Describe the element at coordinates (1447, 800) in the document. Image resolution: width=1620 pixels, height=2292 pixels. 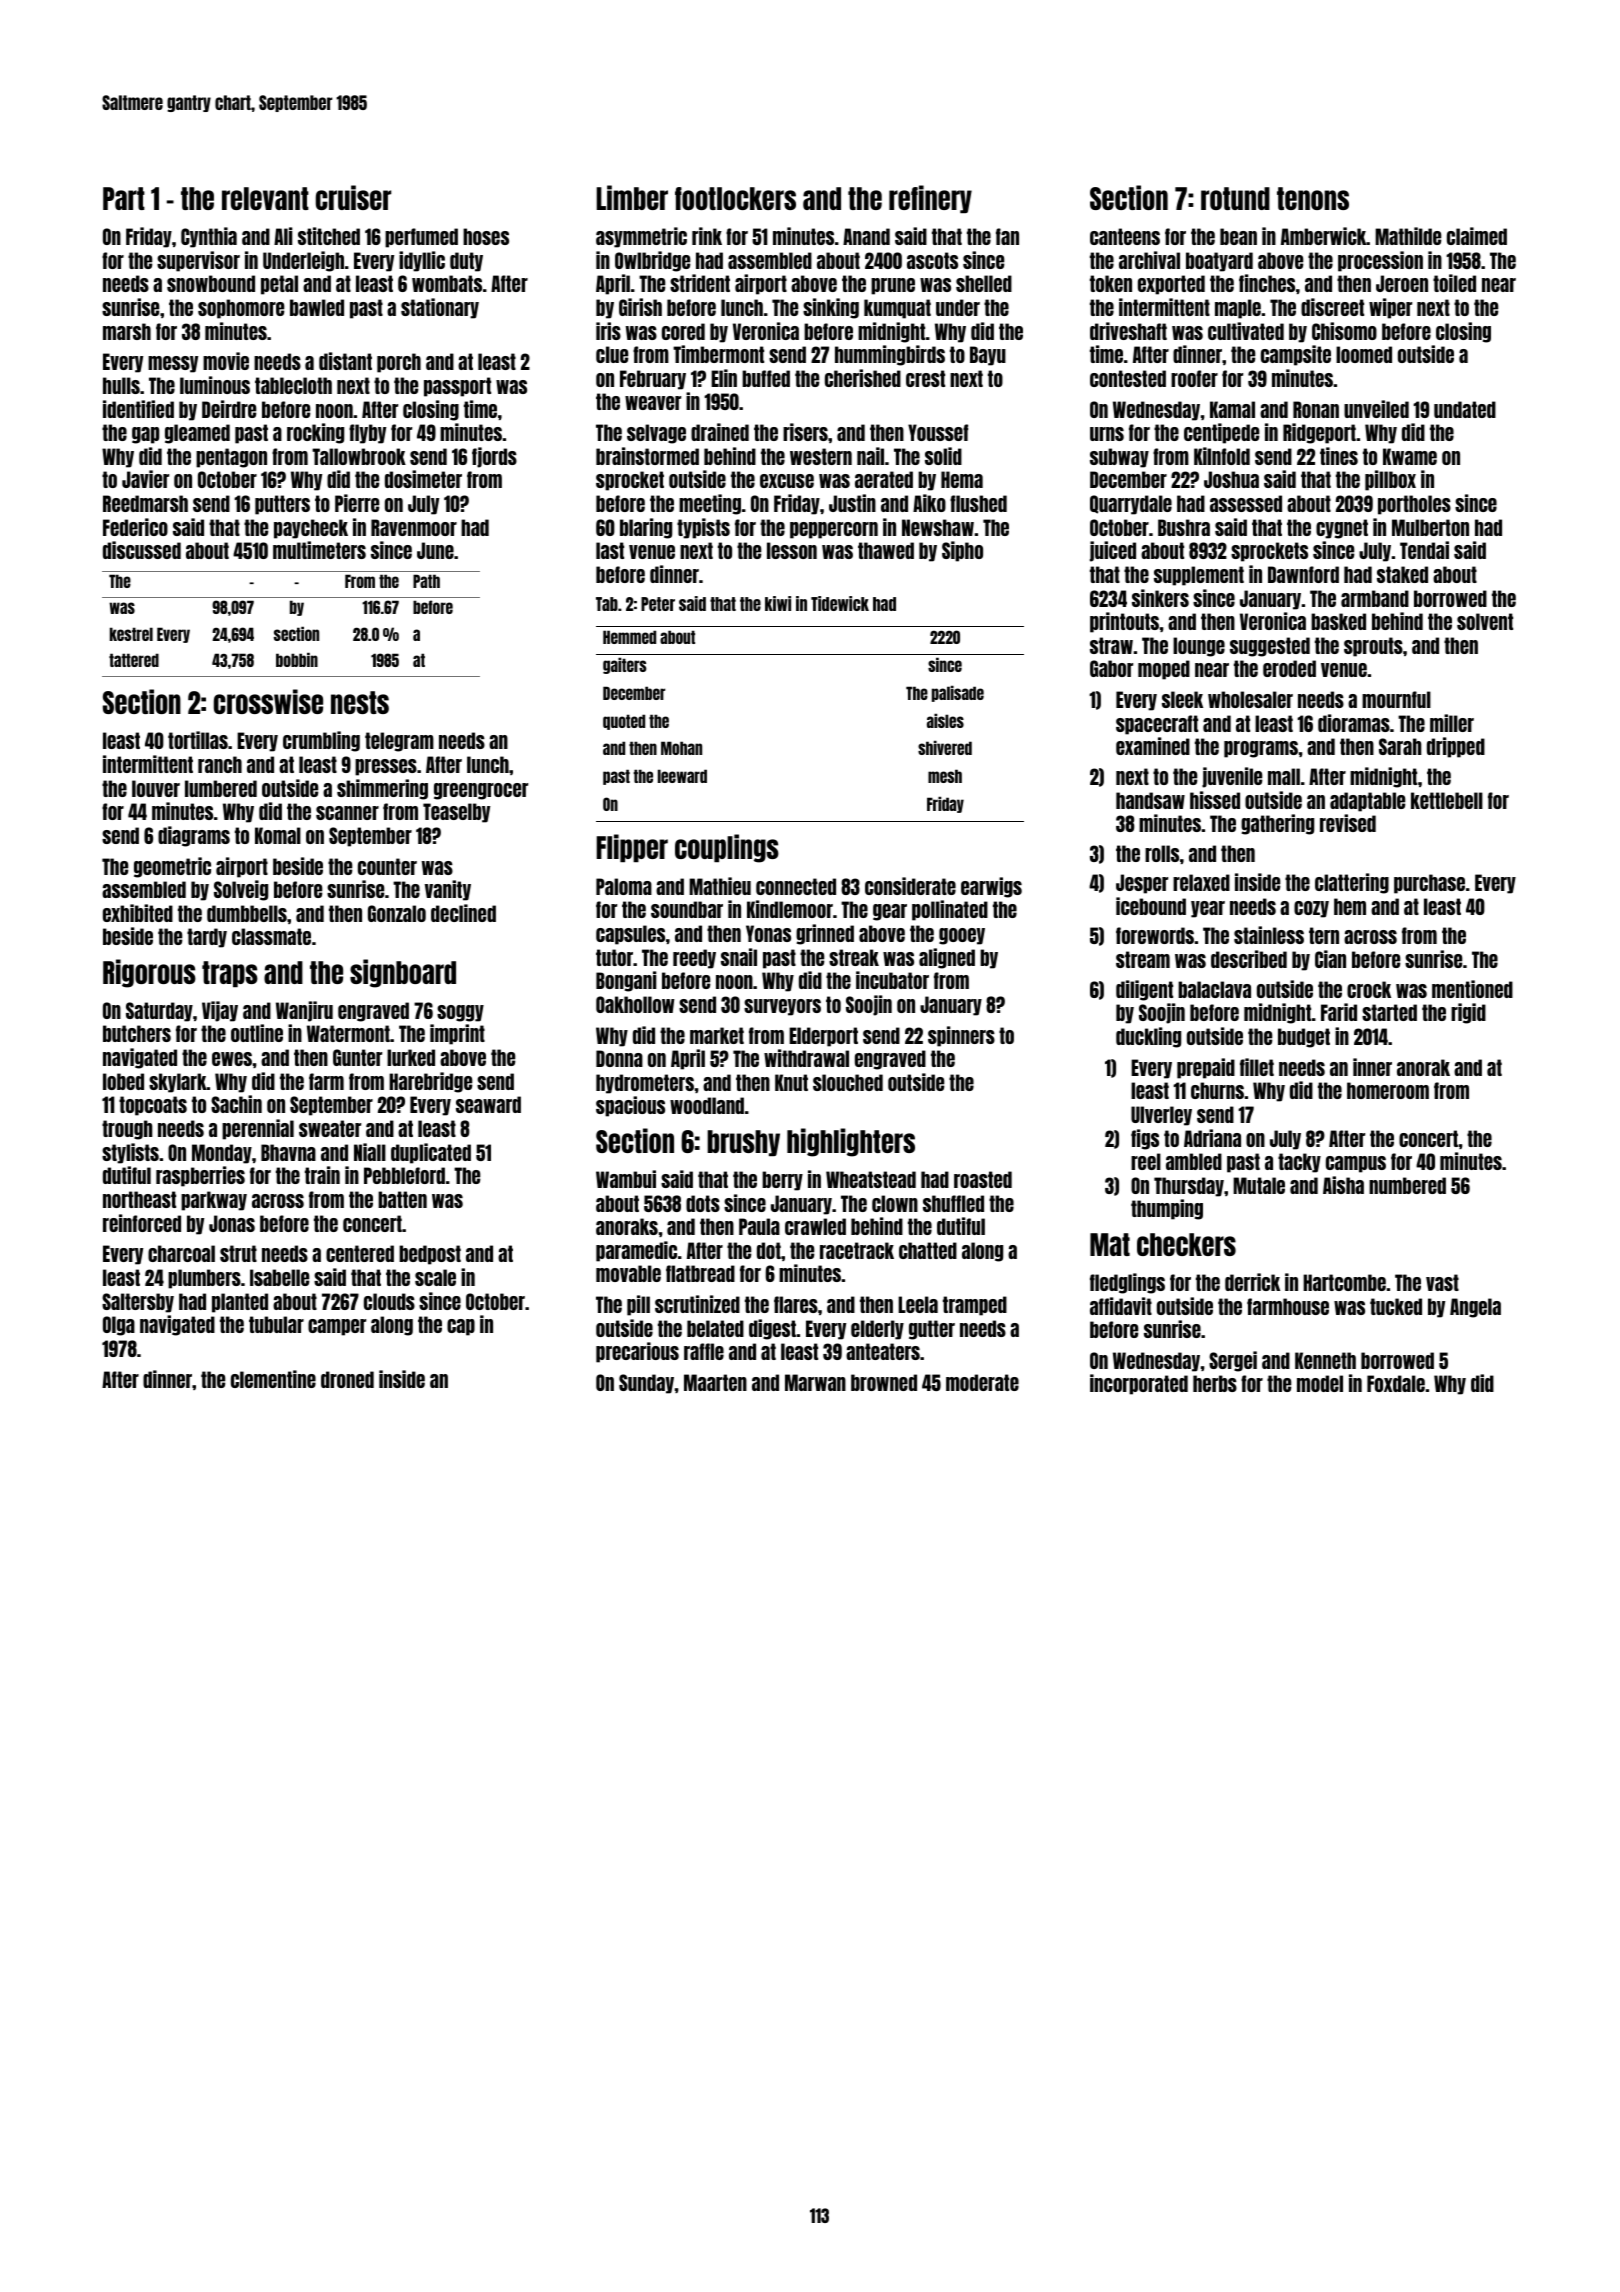
I see `kettlebell` at that location.
